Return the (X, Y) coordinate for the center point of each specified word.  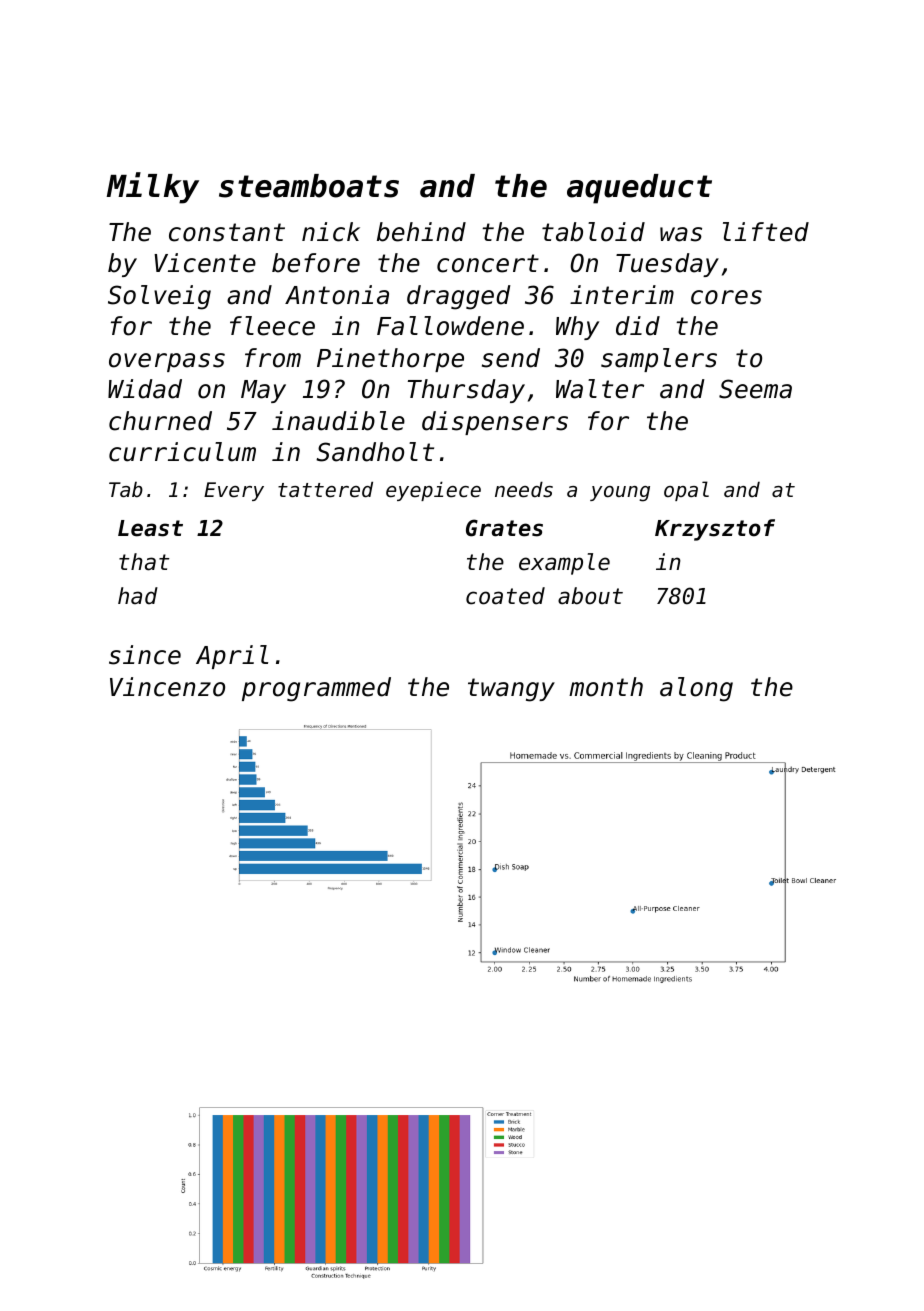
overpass (167, 362)
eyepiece (433, 491)
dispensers (495, 423)
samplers (659, 360)
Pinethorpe (390, 360)
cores (726, 297)
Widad (145, 389)
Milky (153, 188)
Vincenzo (167, 687)
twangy (511, 690)
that (144, 562)
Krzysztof (715, 530)
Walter (600, 389)
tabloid (593, 232)
